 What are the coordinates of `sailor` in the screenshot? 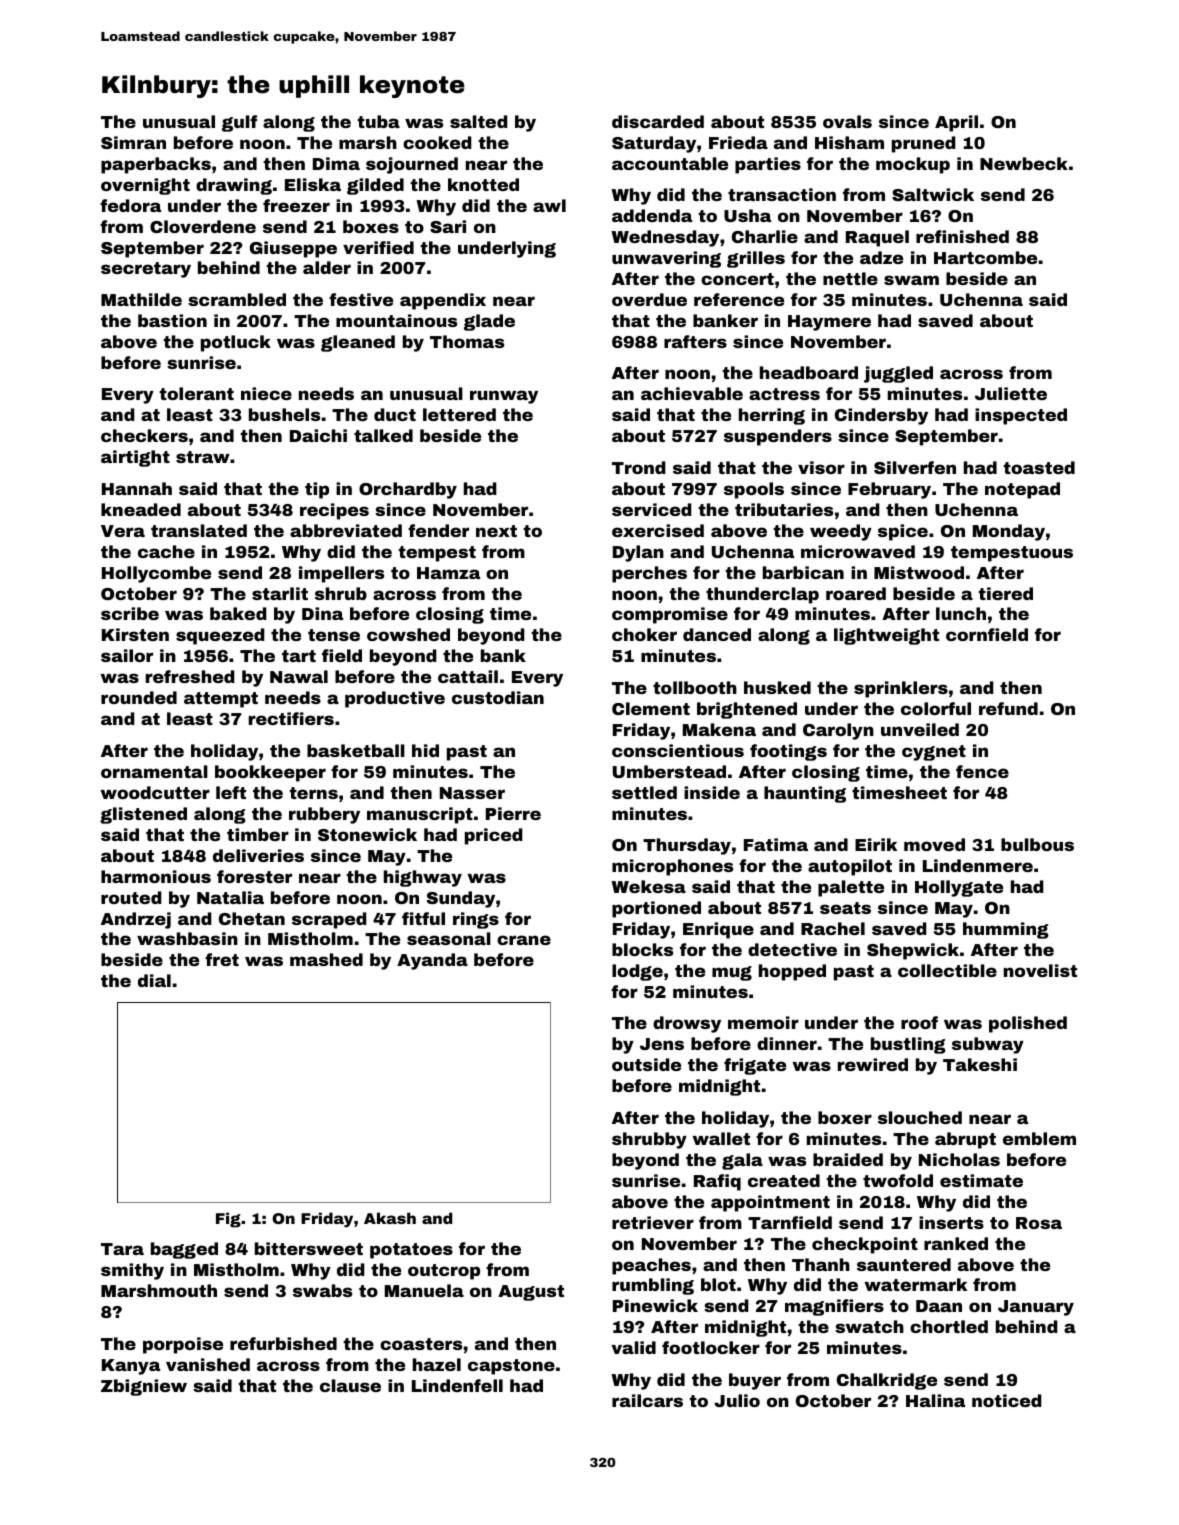 It's located at (127, 655).
